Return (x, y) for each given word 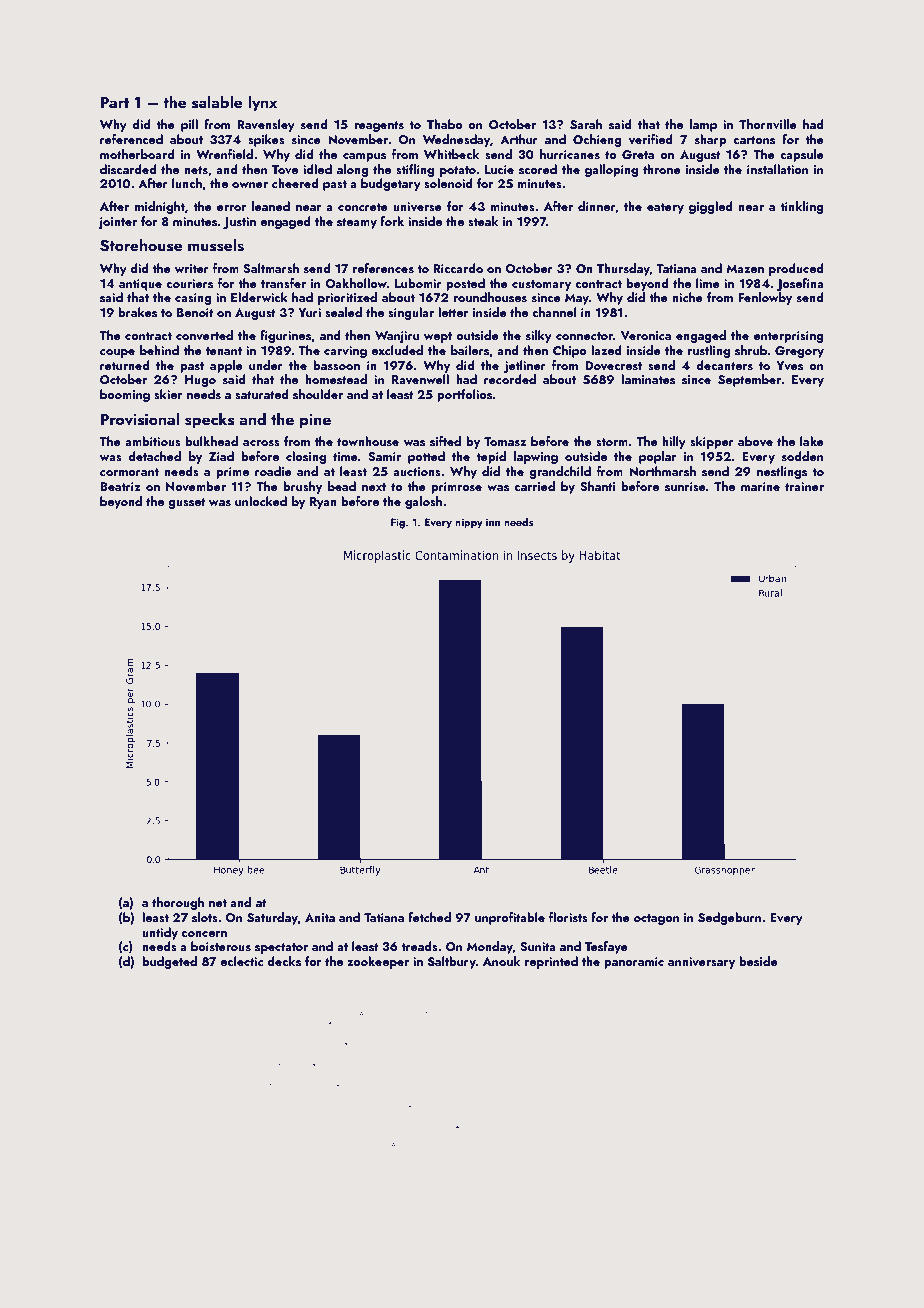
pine (315, 421)
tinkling (802, 207)
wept (438, 337)
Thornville (768, 124)
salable (217, 102)
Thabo (445, 124)
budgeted (169, 962)
